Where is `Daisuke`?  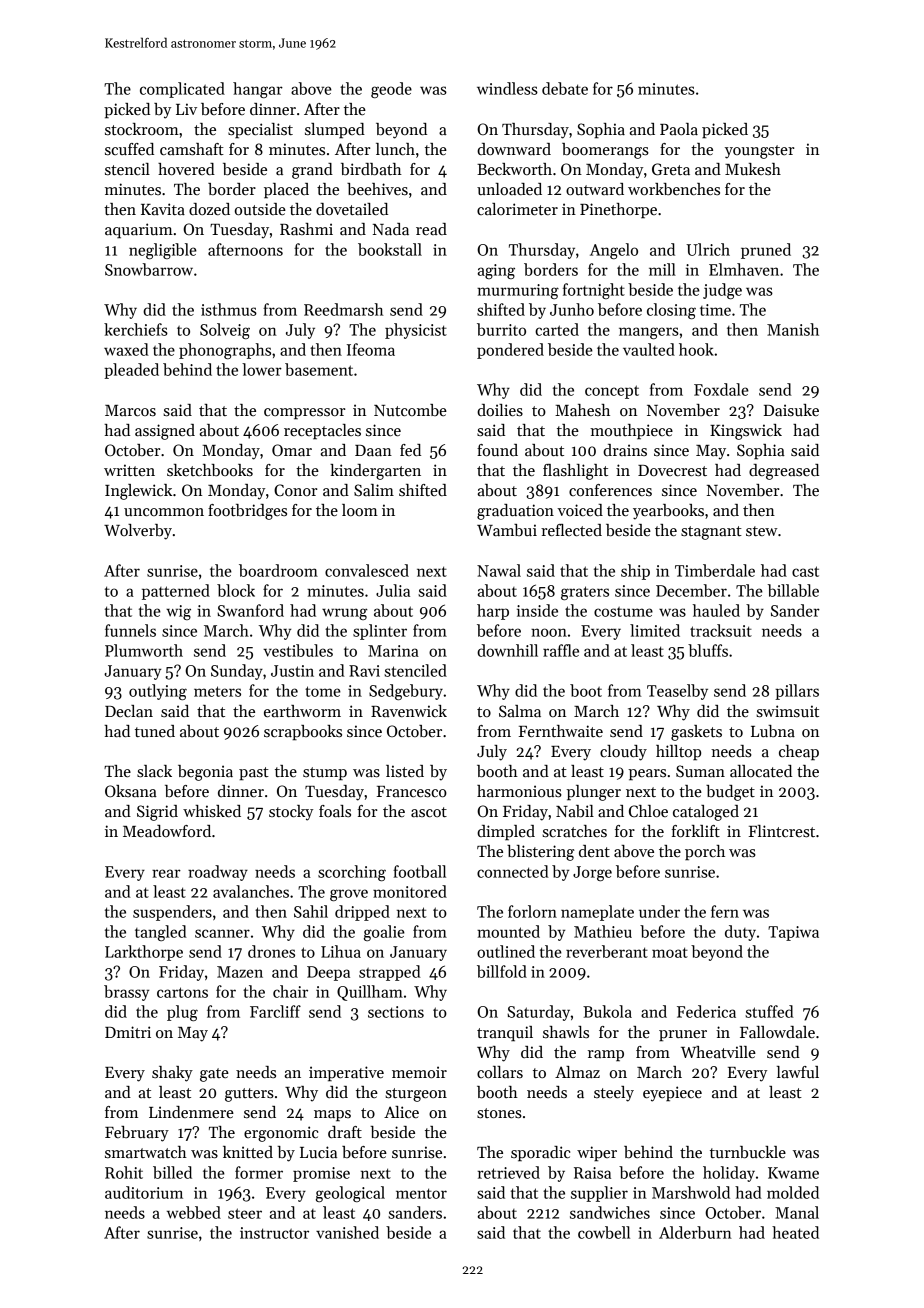 Daisuke is located at coordinates (791, 410).
